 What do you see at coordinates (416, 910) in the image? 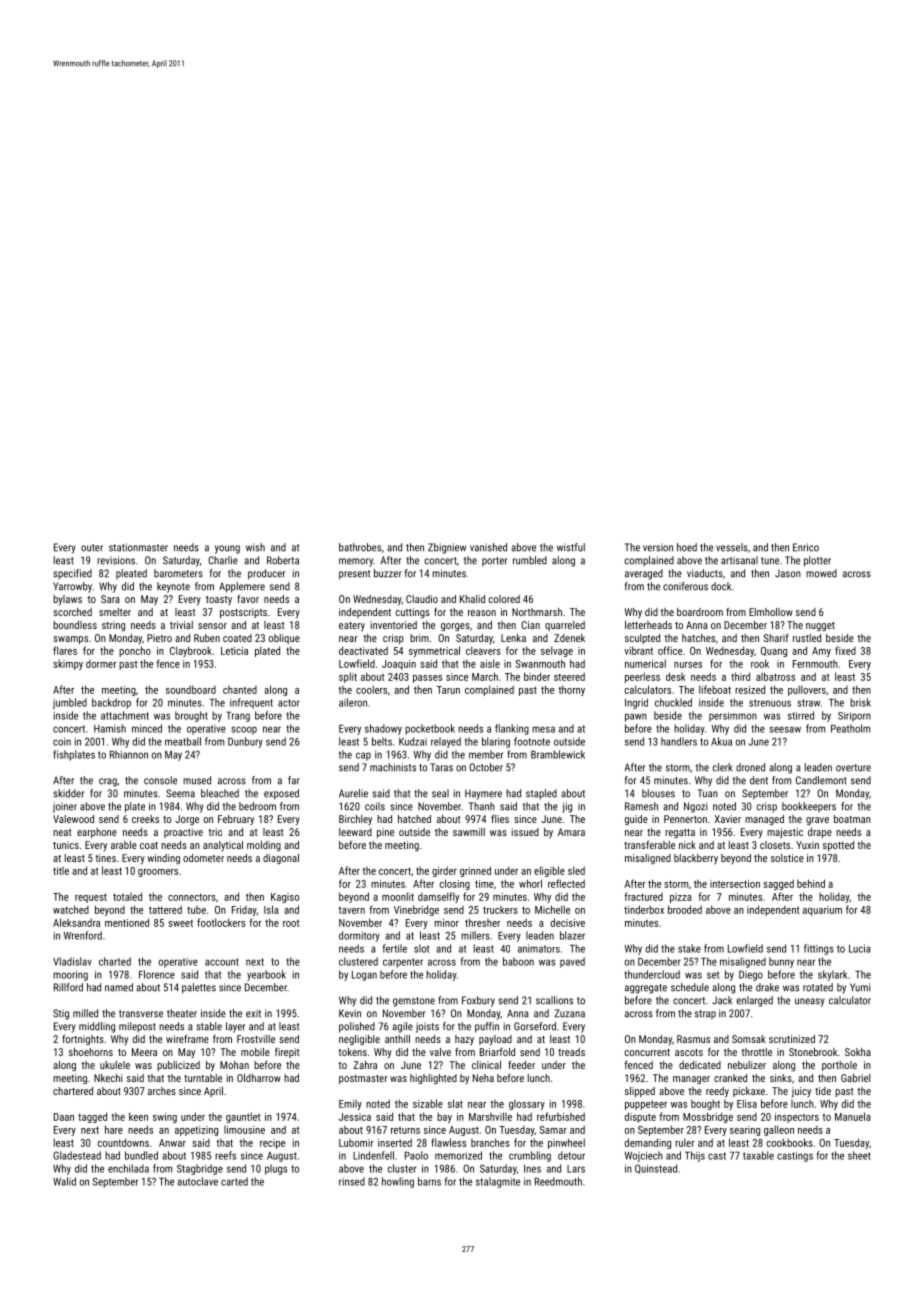
I see `Vinebridge` at bounding box center [416, 910].
